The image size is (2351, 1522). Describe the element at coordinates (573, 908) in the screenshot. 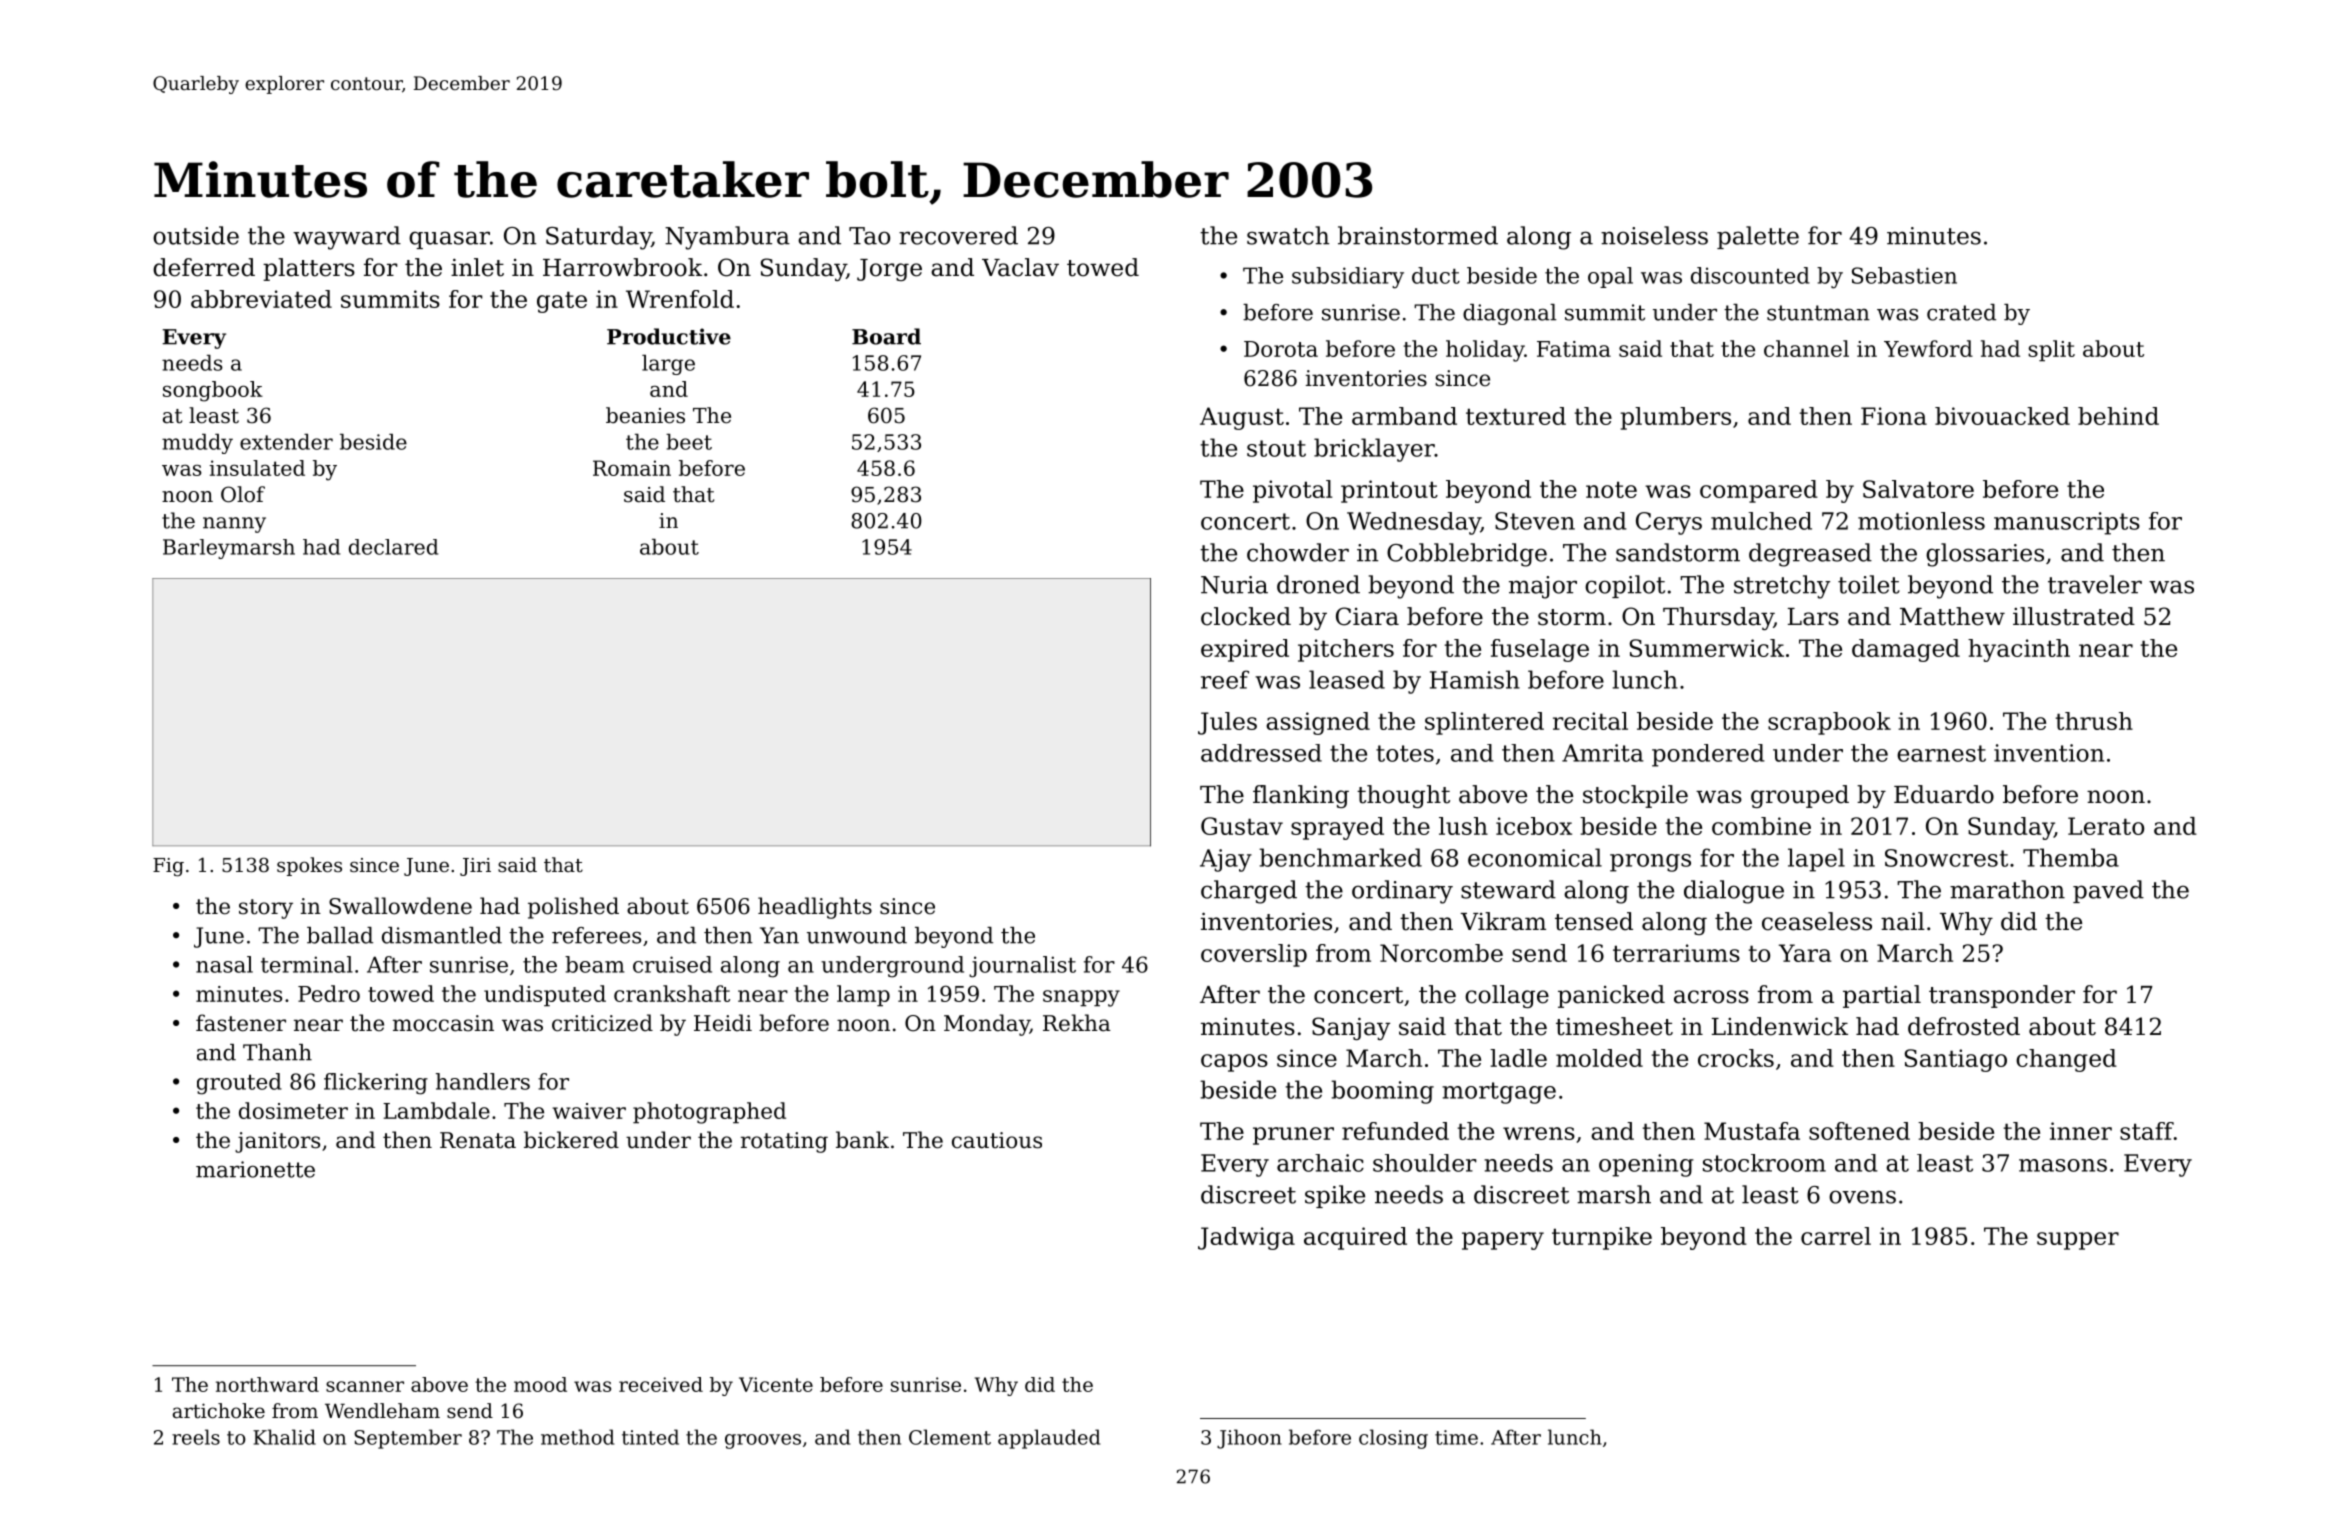

I see `polished` at that location.
